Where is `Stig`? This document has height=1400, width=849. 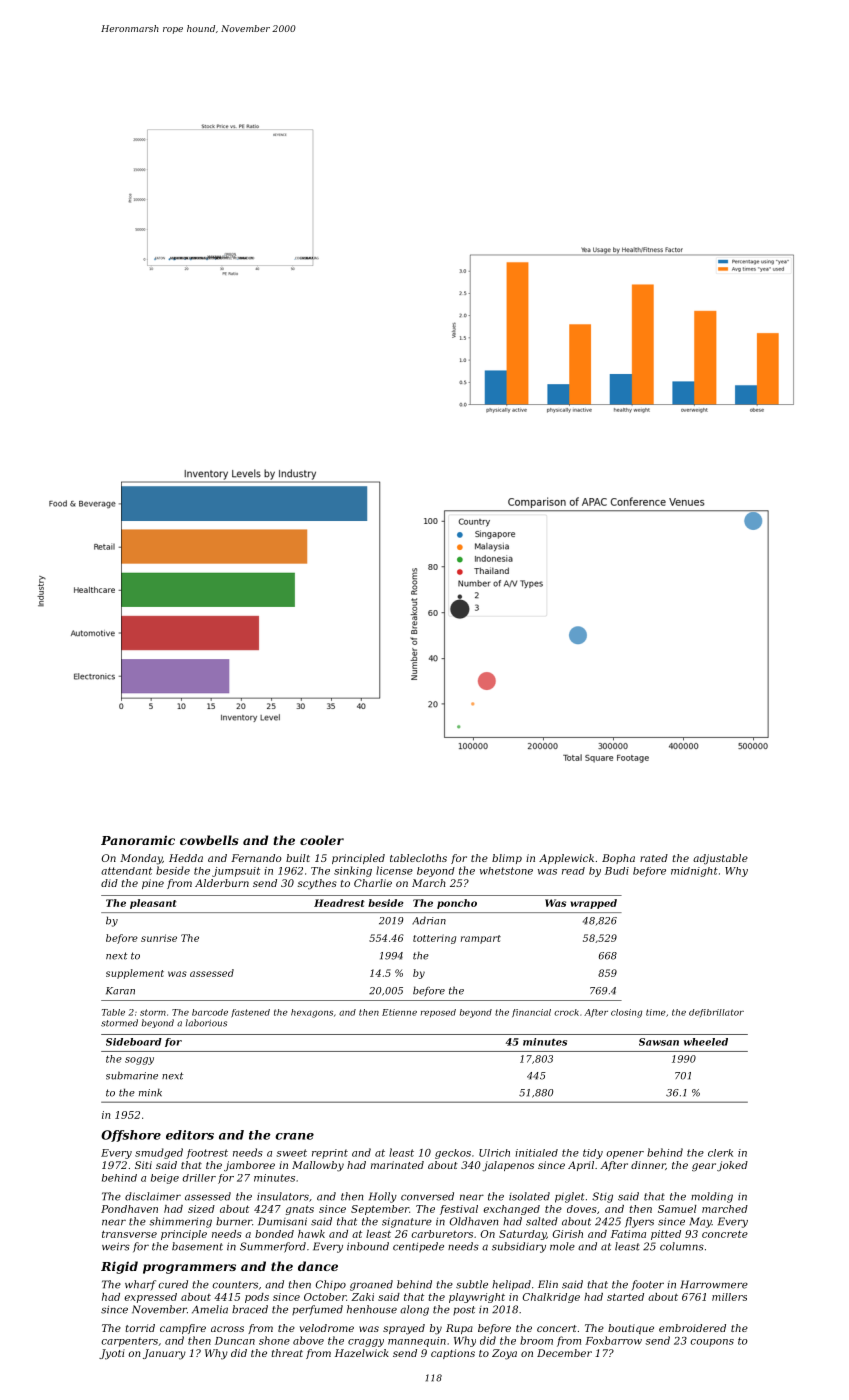 Stig is located at coordinates (602, 1197).
